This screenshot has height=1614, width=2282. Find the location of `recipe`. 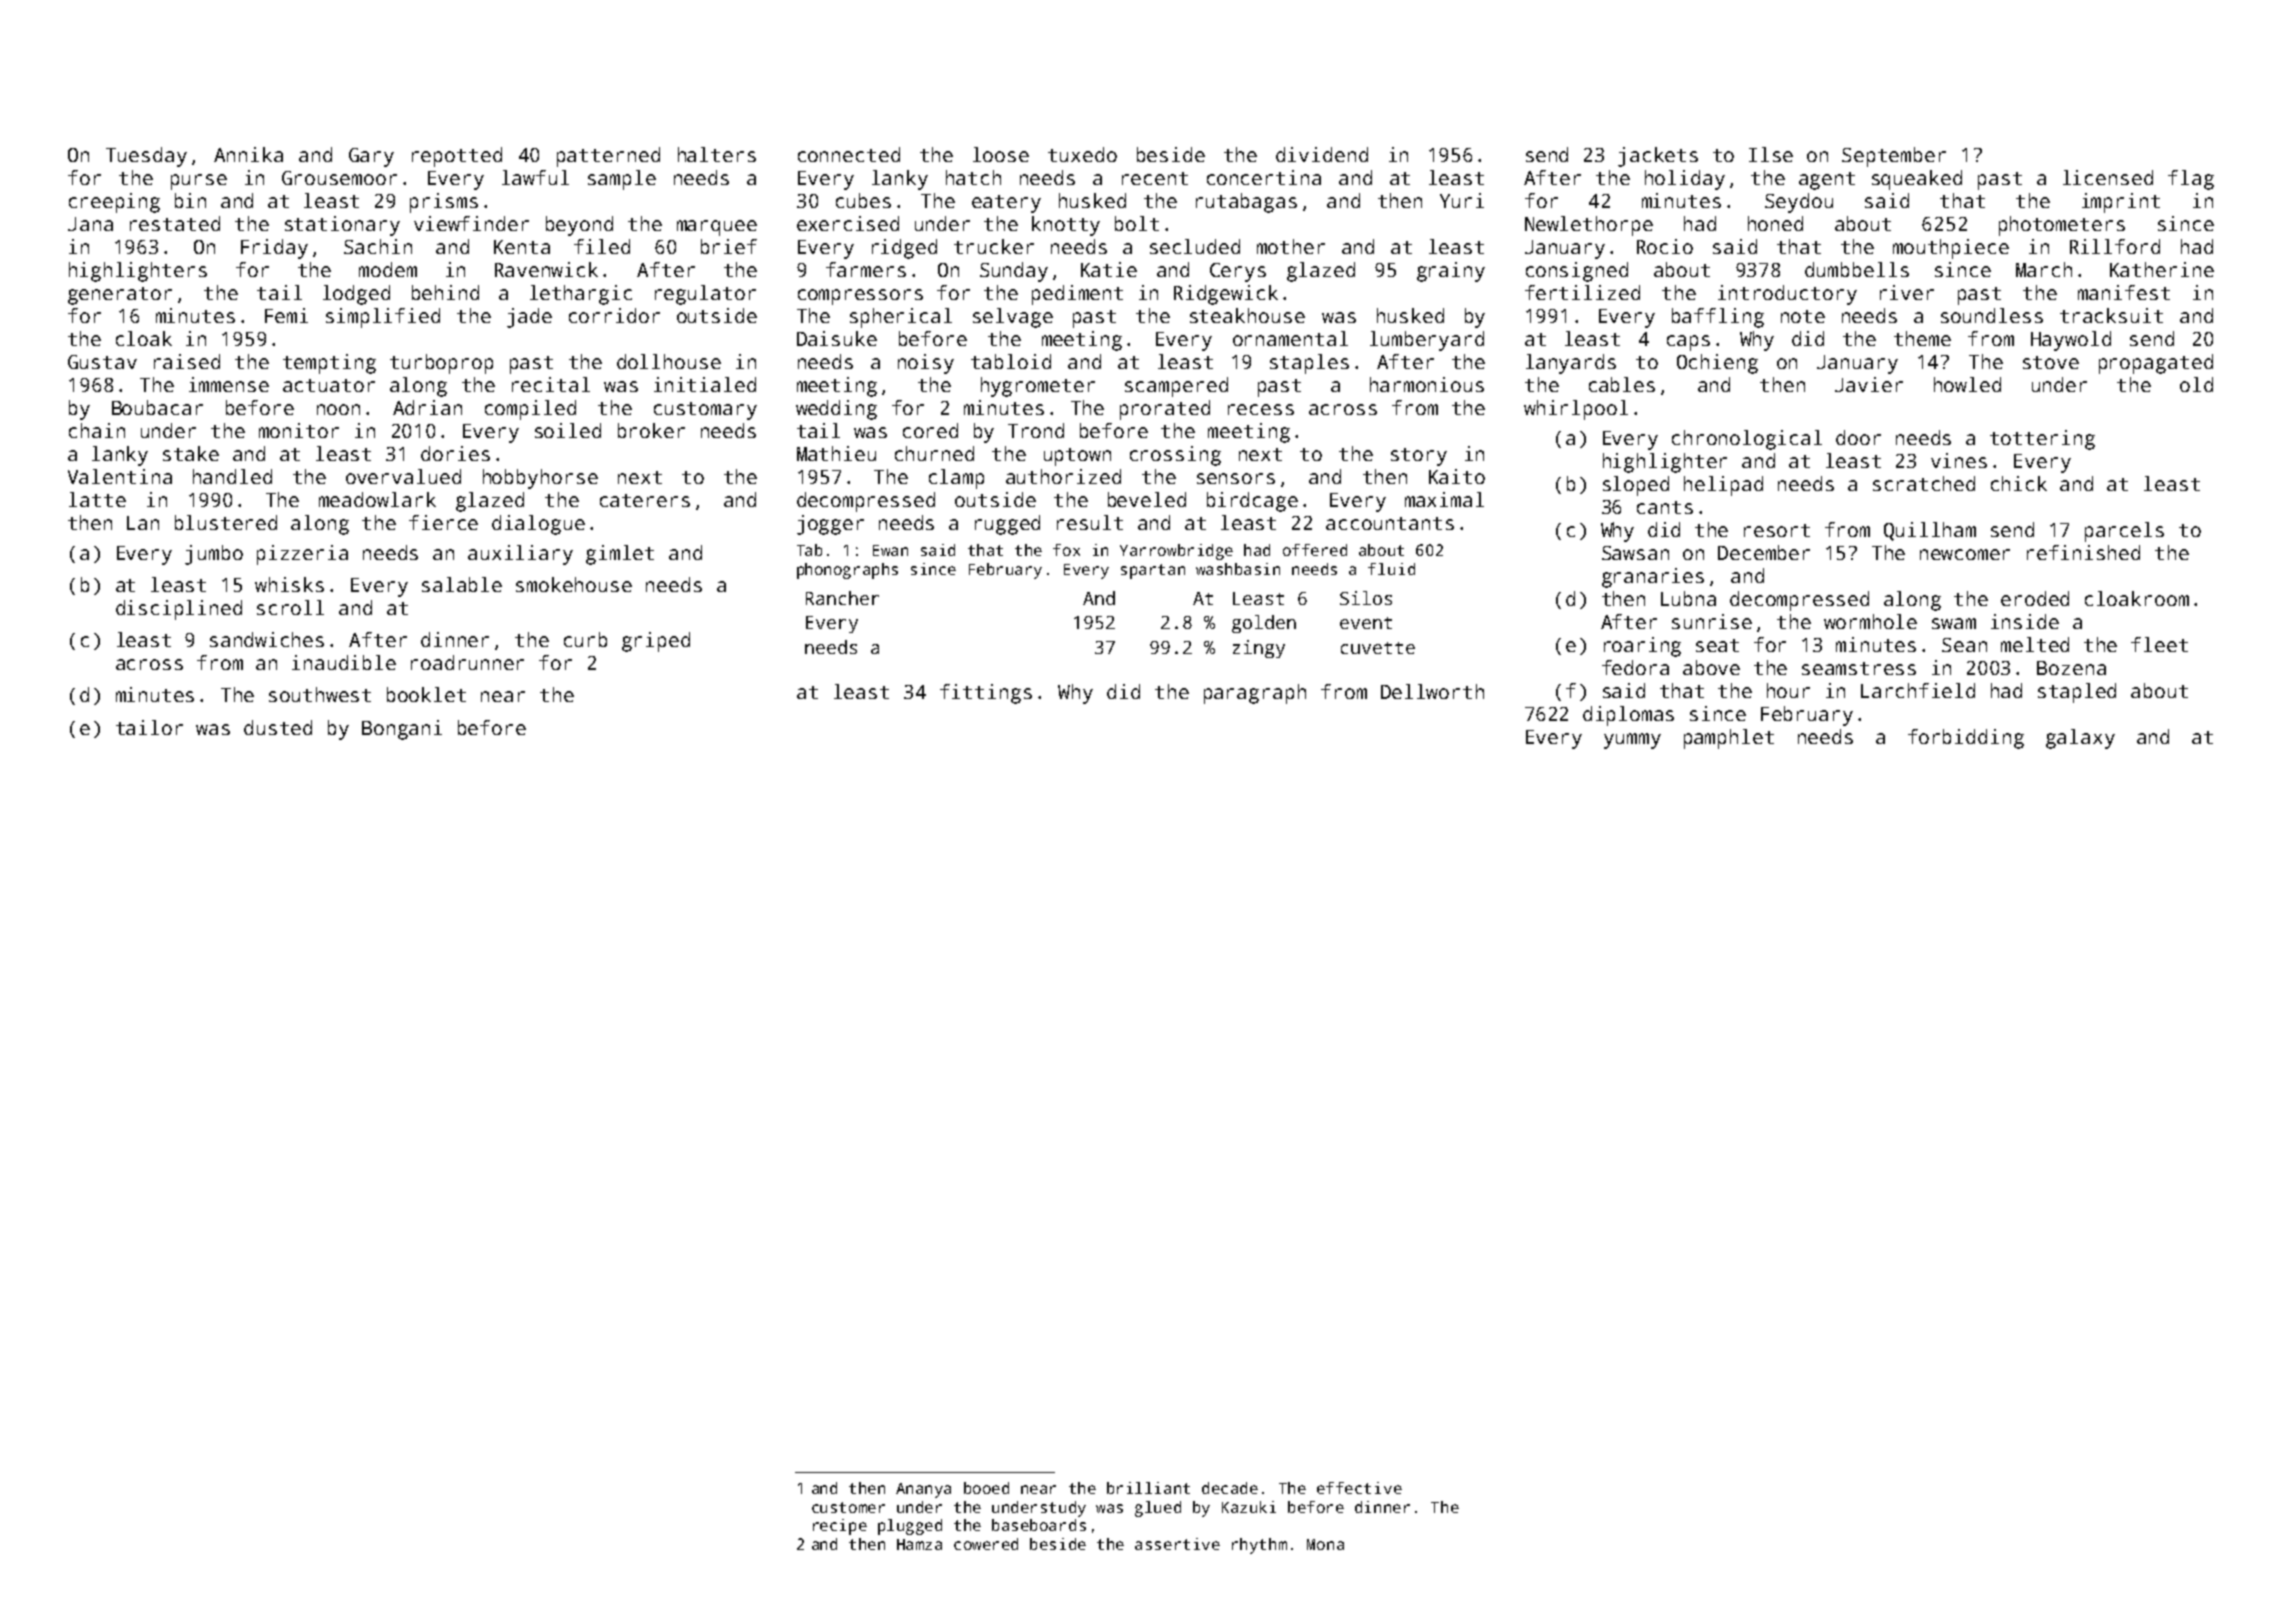

recipe is located at coordinates (840, 1527).
